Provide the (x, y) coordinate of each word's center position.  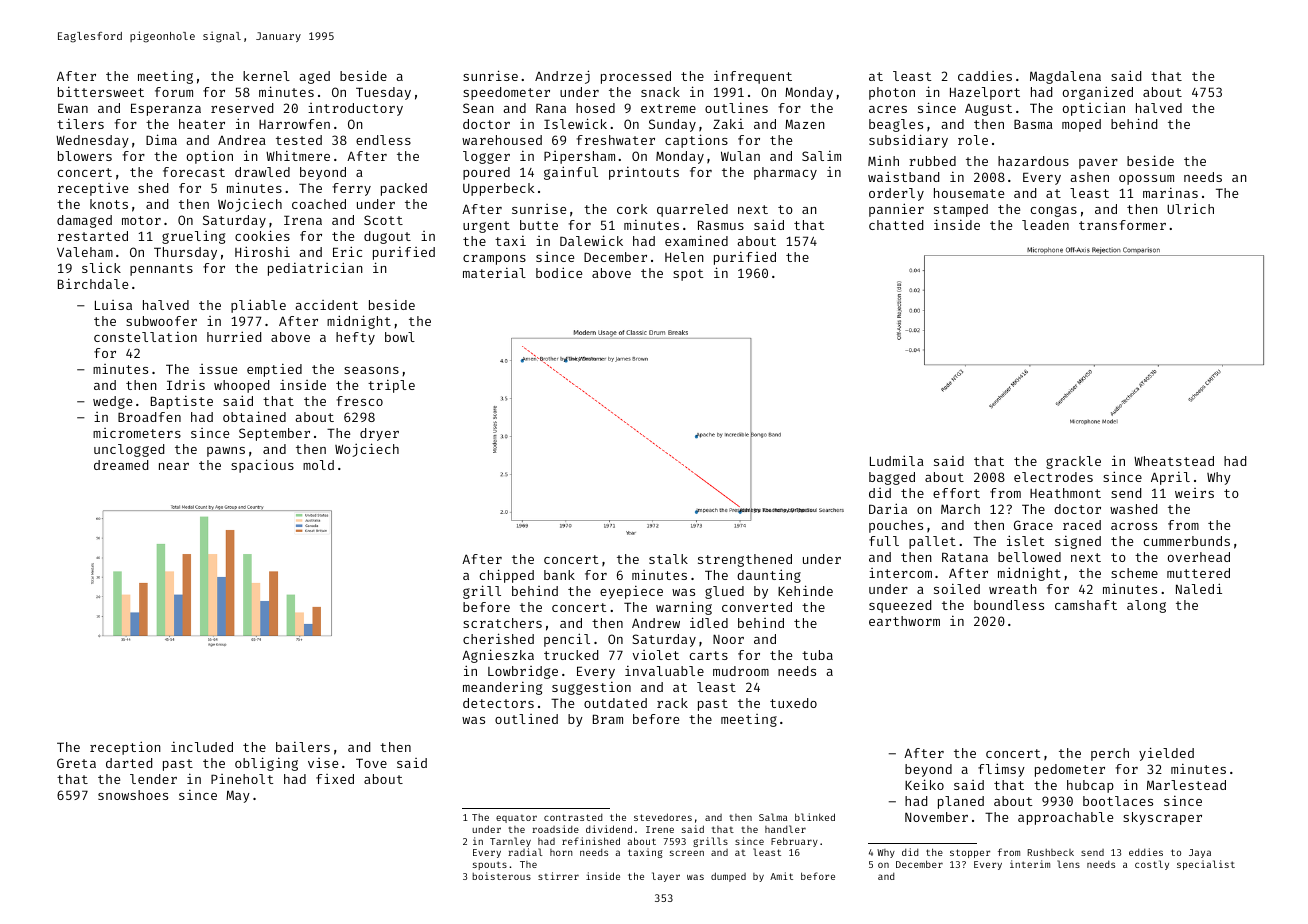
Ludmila (897, 460)
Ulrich (1190, 209)
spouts (490, 865)
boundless (1009, 605)
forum (174, 92)
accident (327, 305)
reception (125, 748)
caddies (985, 76)
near (174, 466)
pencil (567, 640)
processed (636, 77)
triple (391, 386)
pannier (896, 210)
